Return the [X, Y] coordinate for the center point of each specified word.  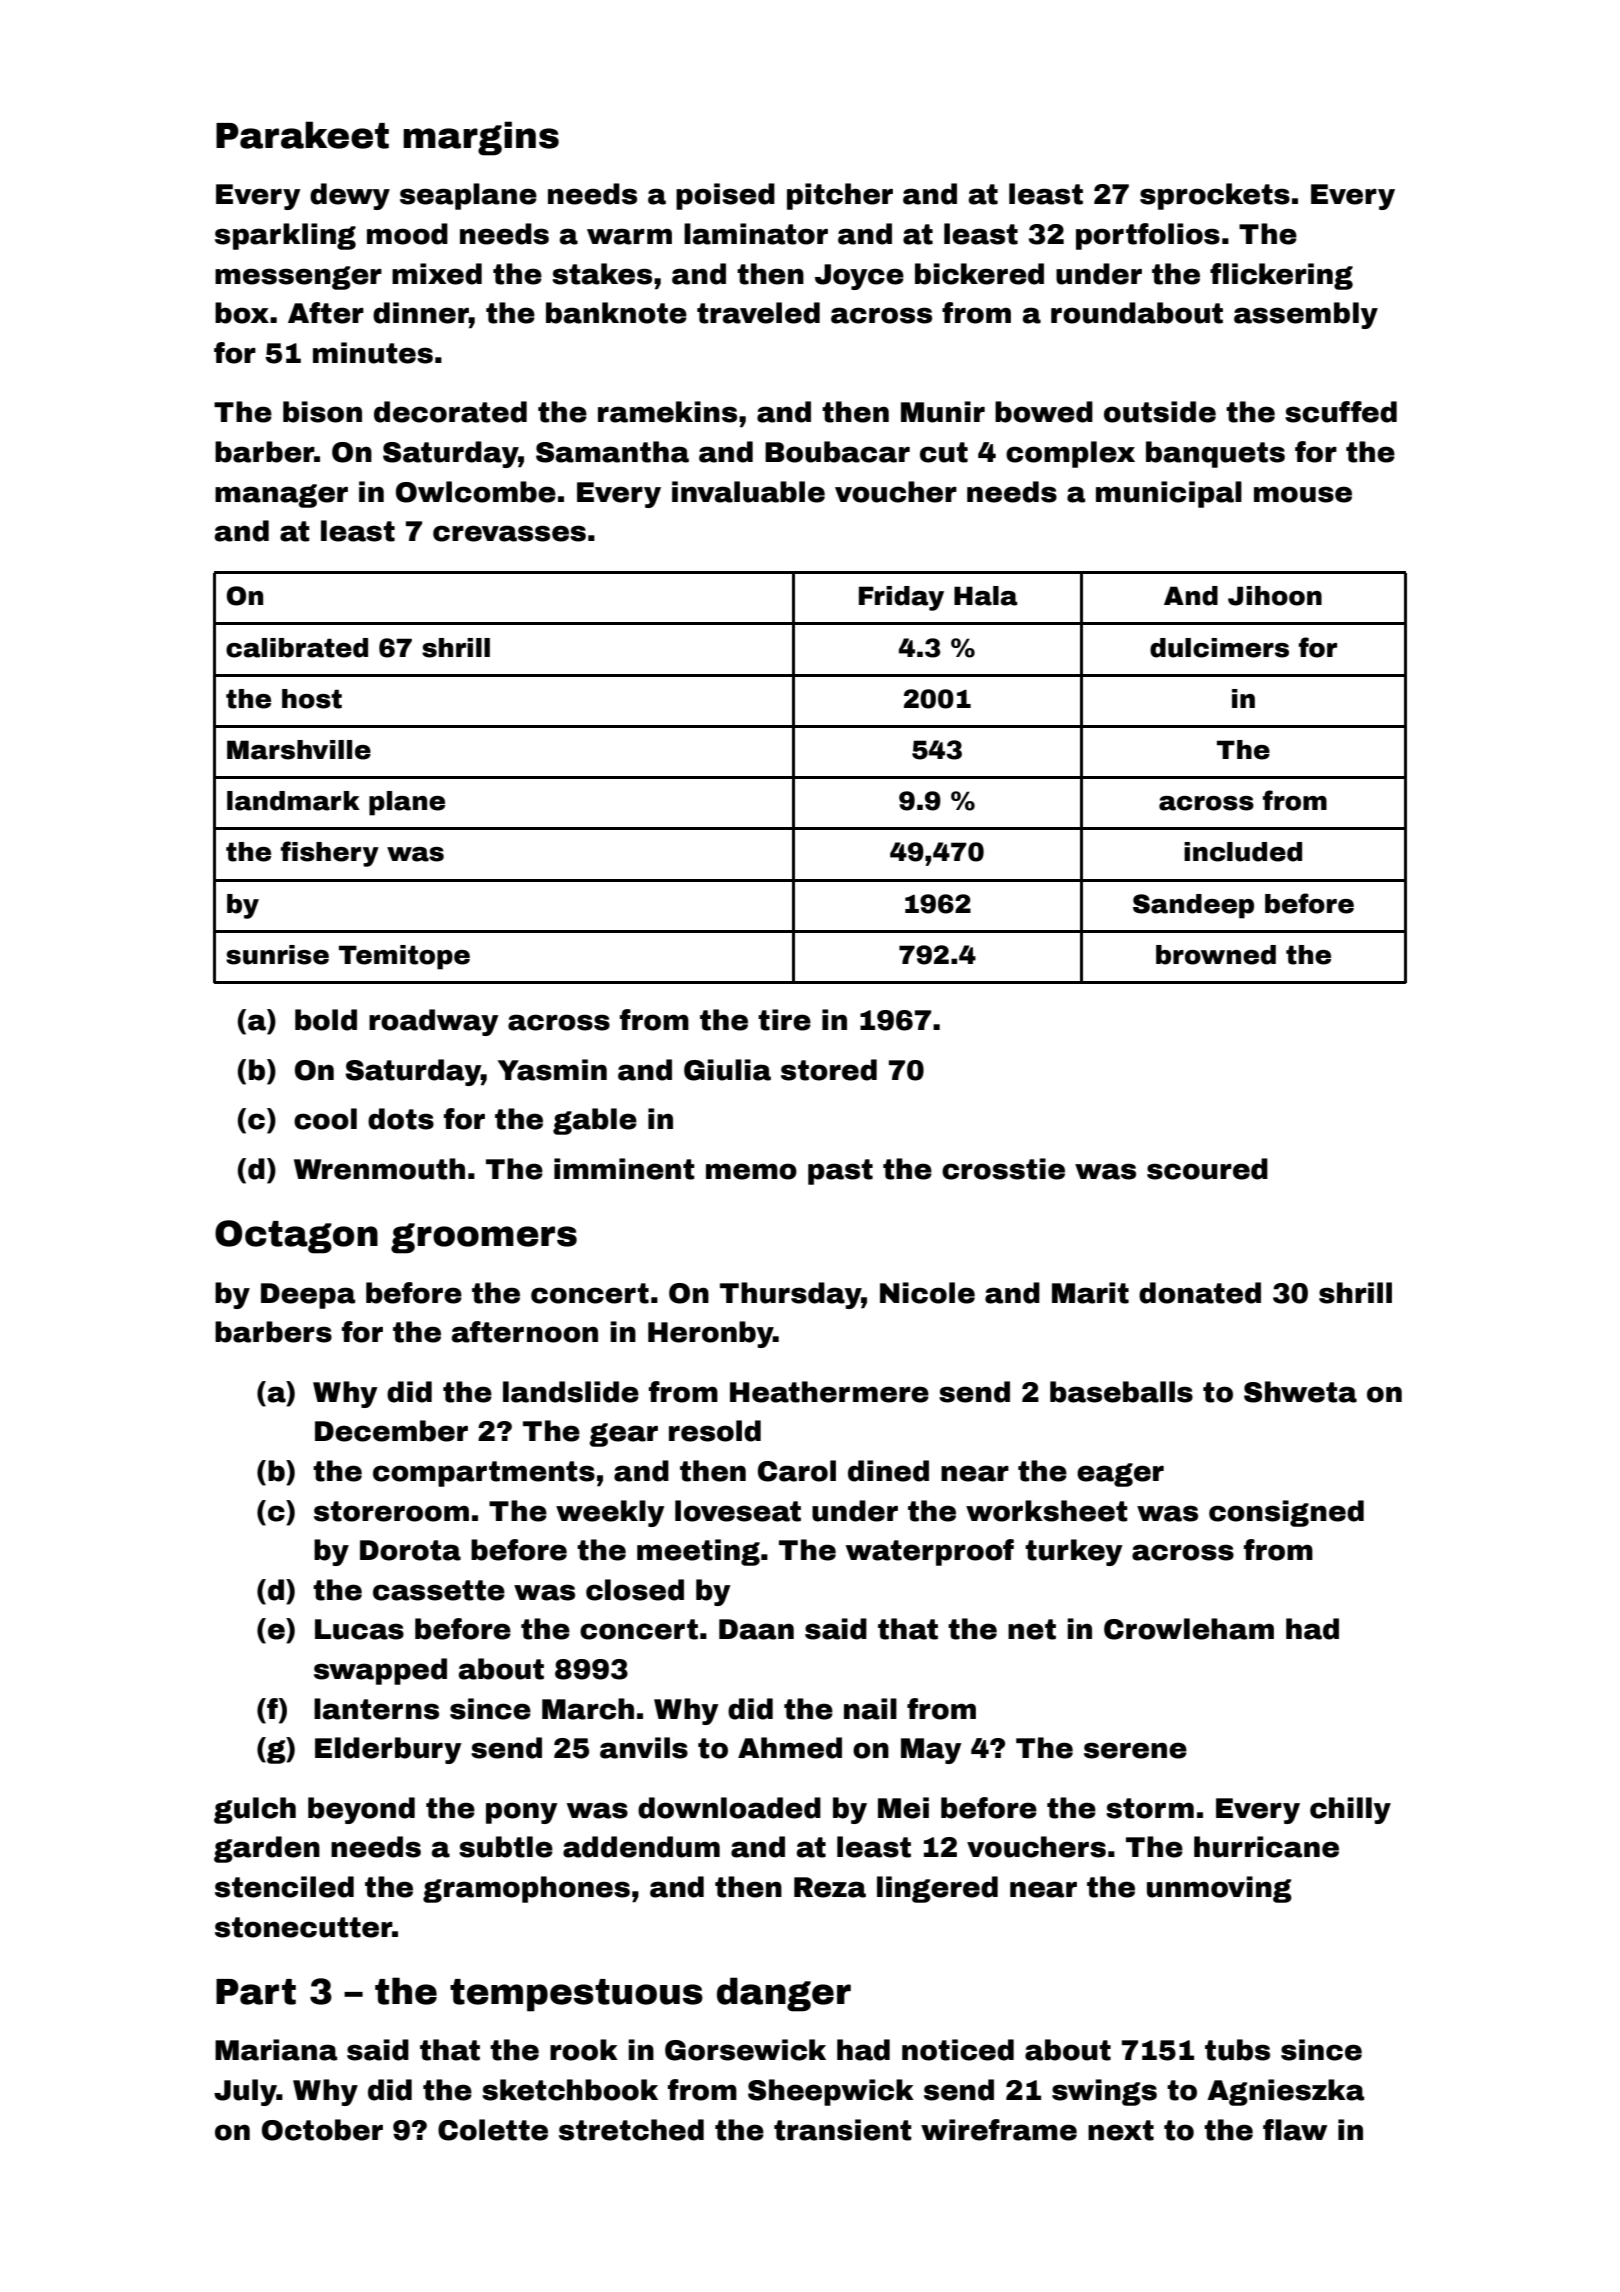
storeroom [391, 1511]
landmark [293, 801]
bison [322, 412]
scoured [1207, 1169]
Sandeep [1193, 906]
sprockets [1215, 196]
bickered [979, 274]
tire [784, 1020]
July [245, 2092]
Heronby [710, 1334]
